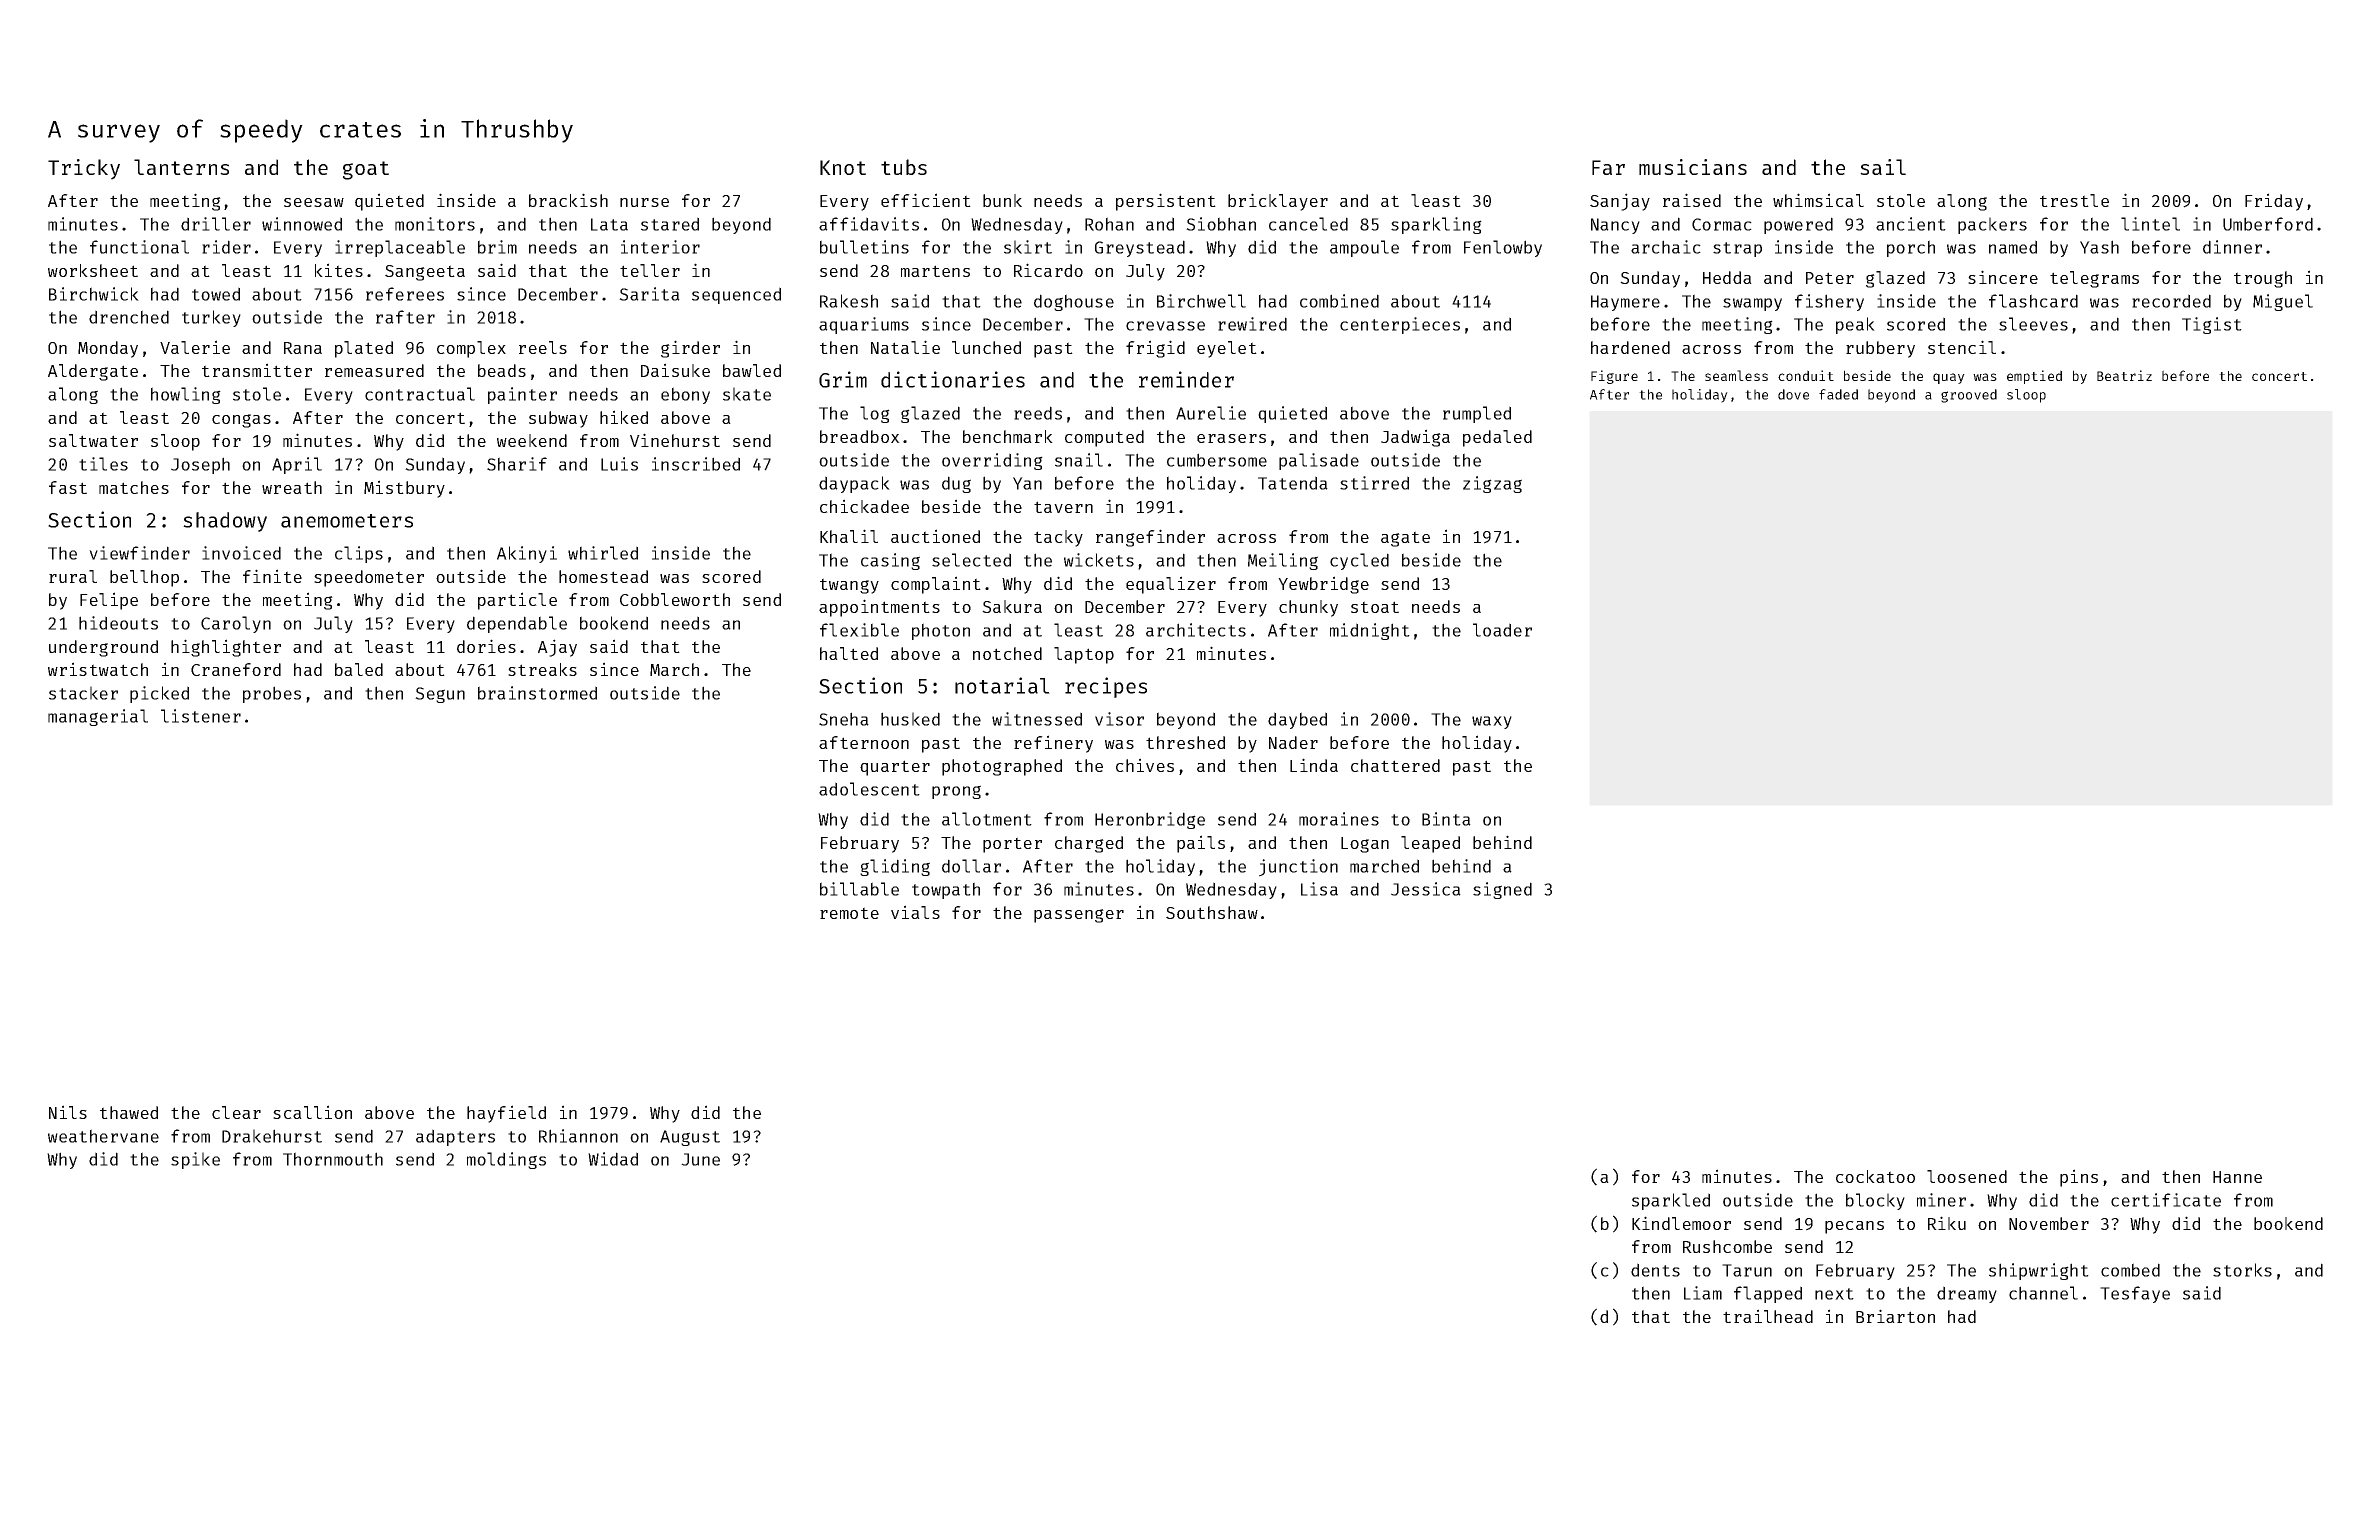  What do you see at coordinates (1502, 890) in the image?
I see `signed` at bounding box center [1502, 890].
